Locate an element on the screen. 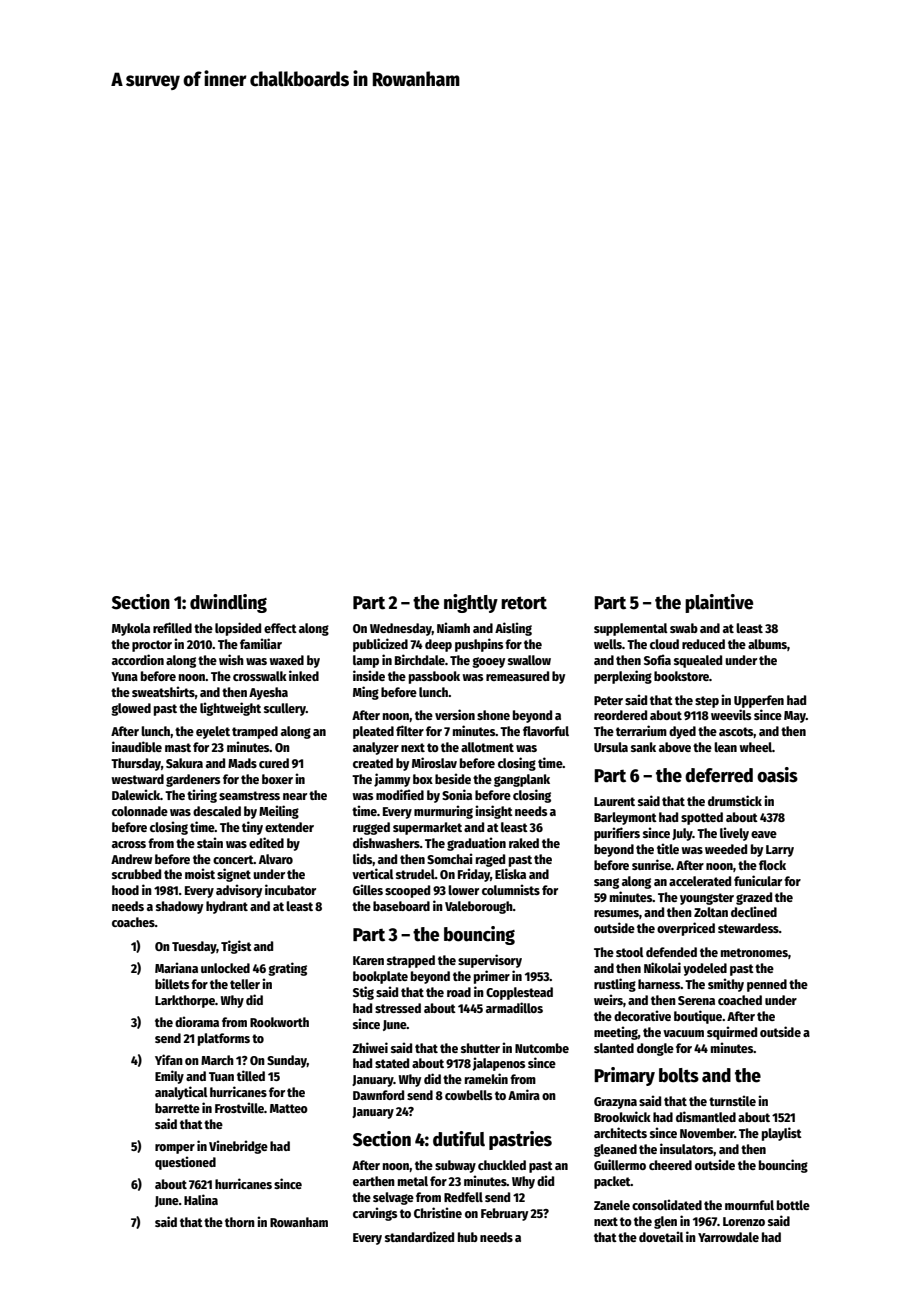 Image resolution: width=924 pixels, height=1308 pixels. Yarrowdale is located at coordinates (728, 1237).
